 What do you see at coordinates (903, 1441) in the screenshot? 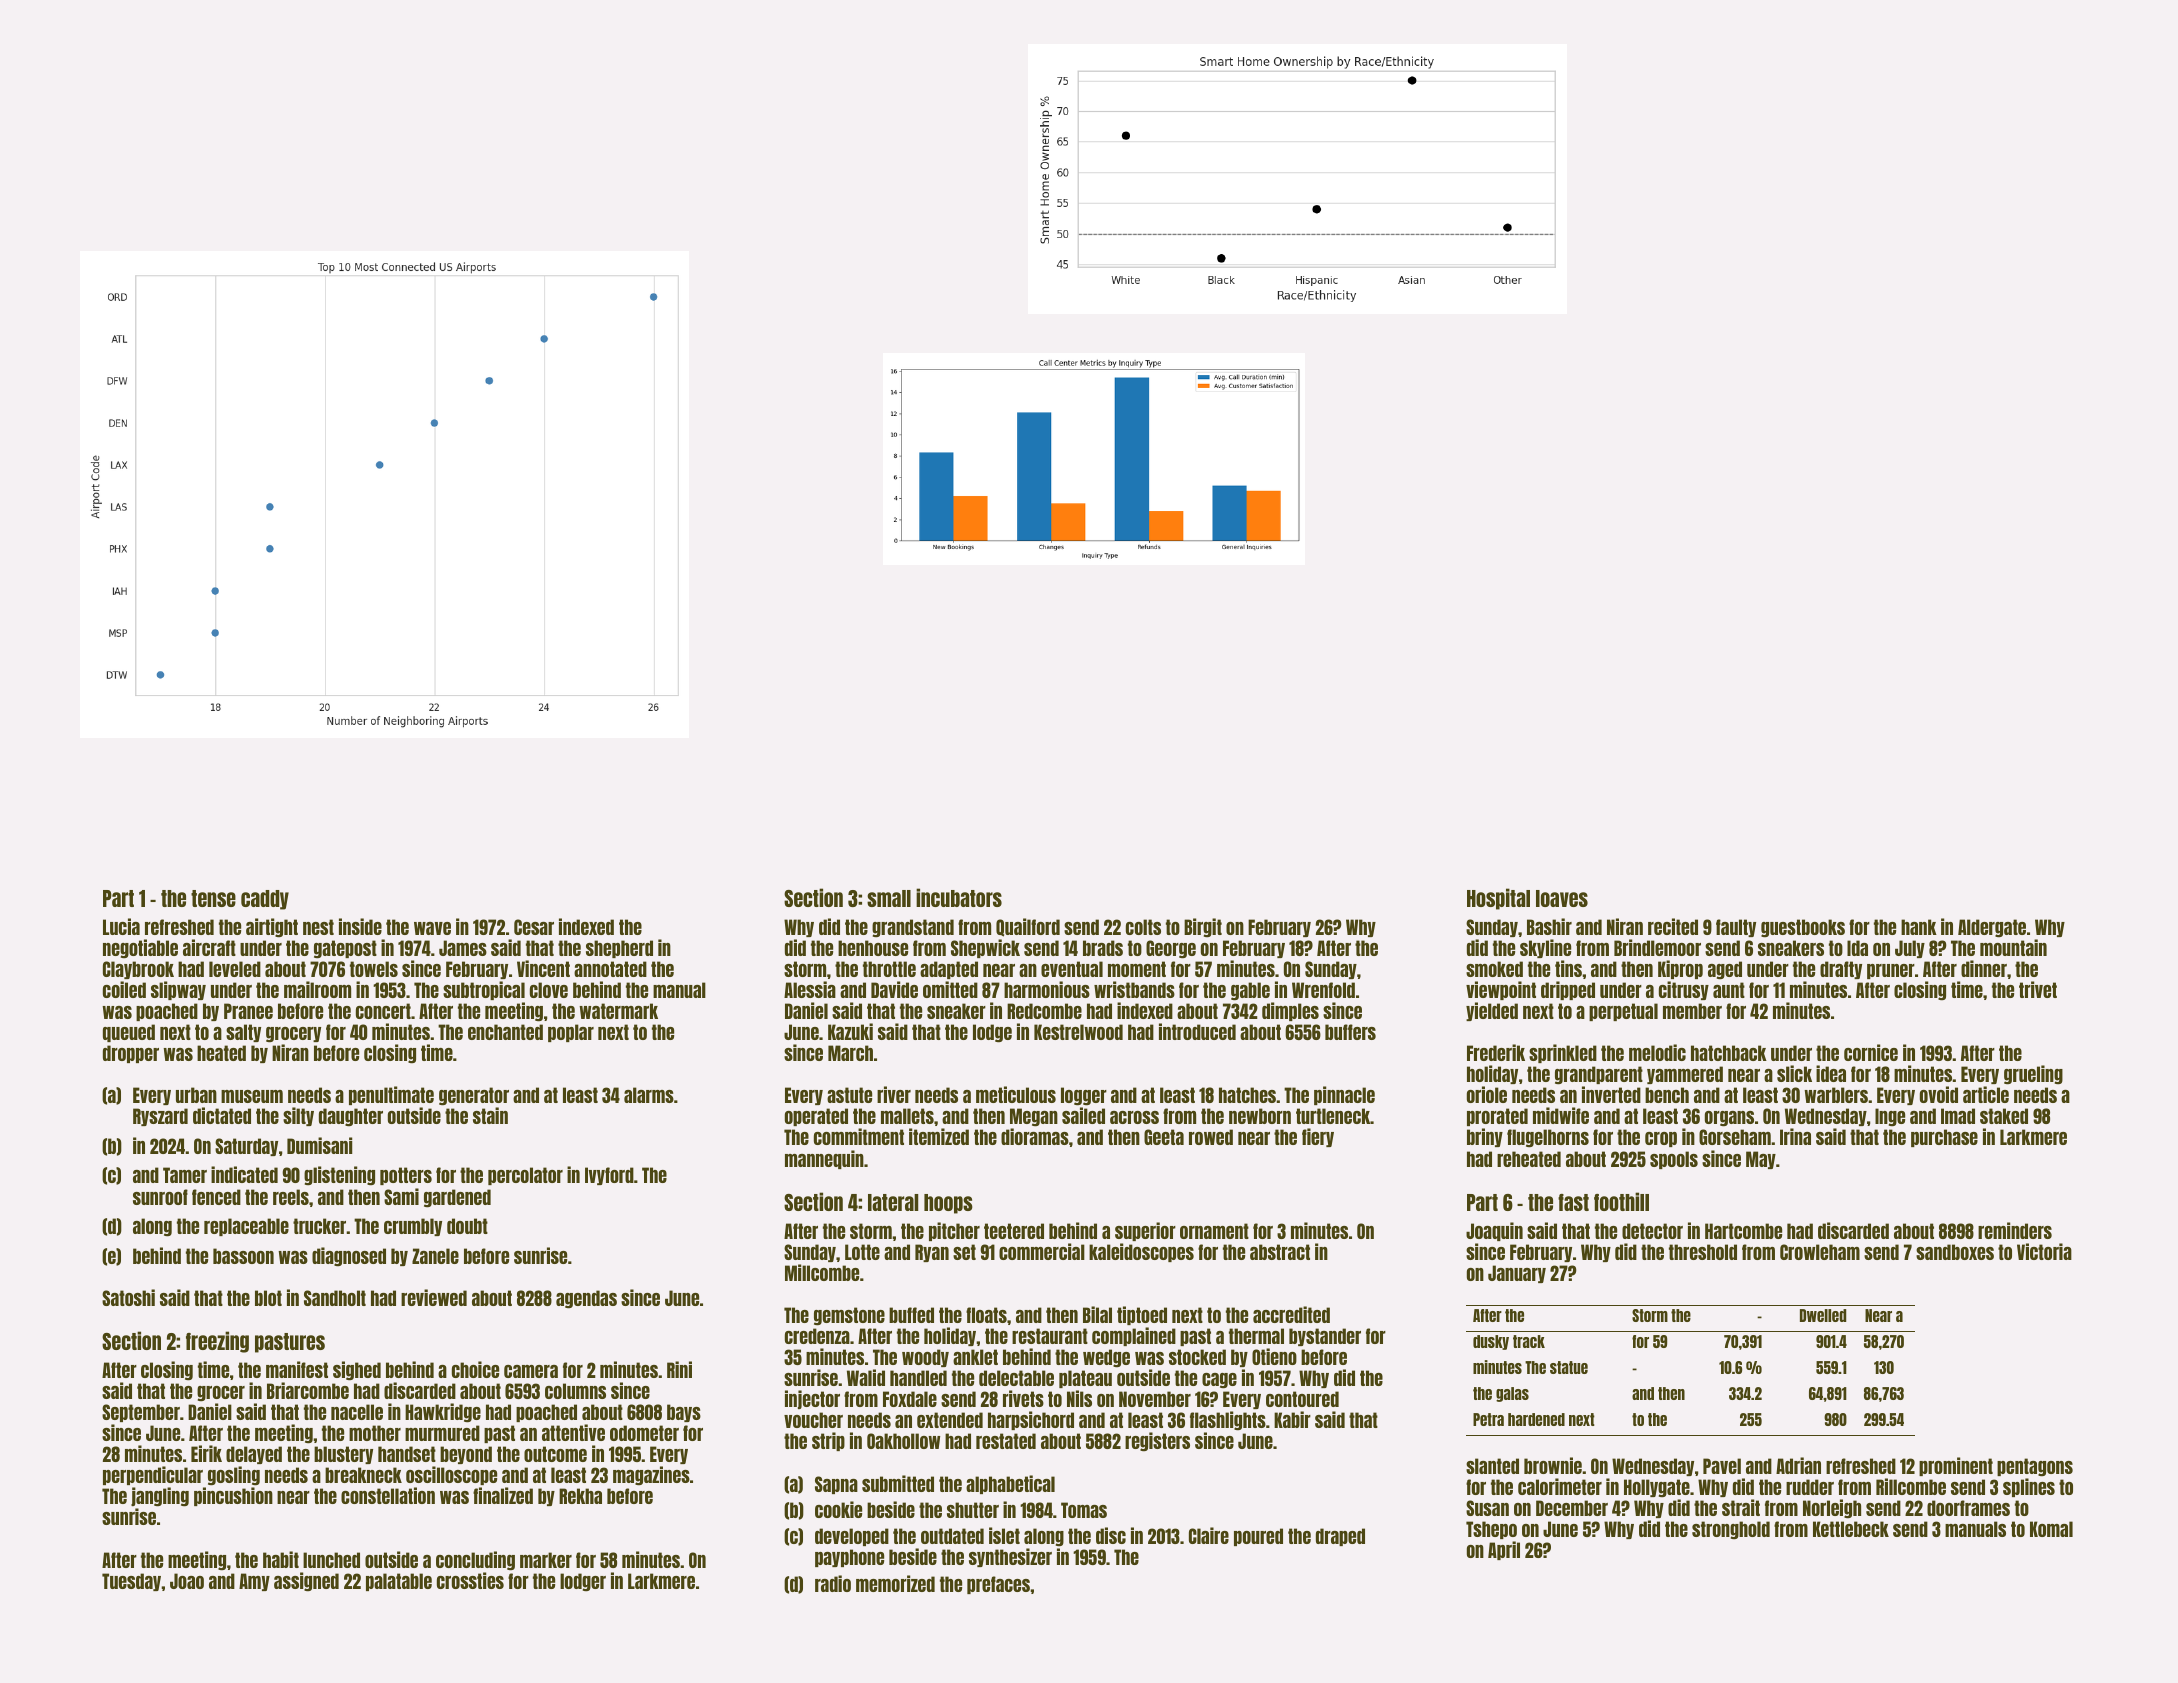
I see `Oakhollow` at bounding box center [903, 1441].
